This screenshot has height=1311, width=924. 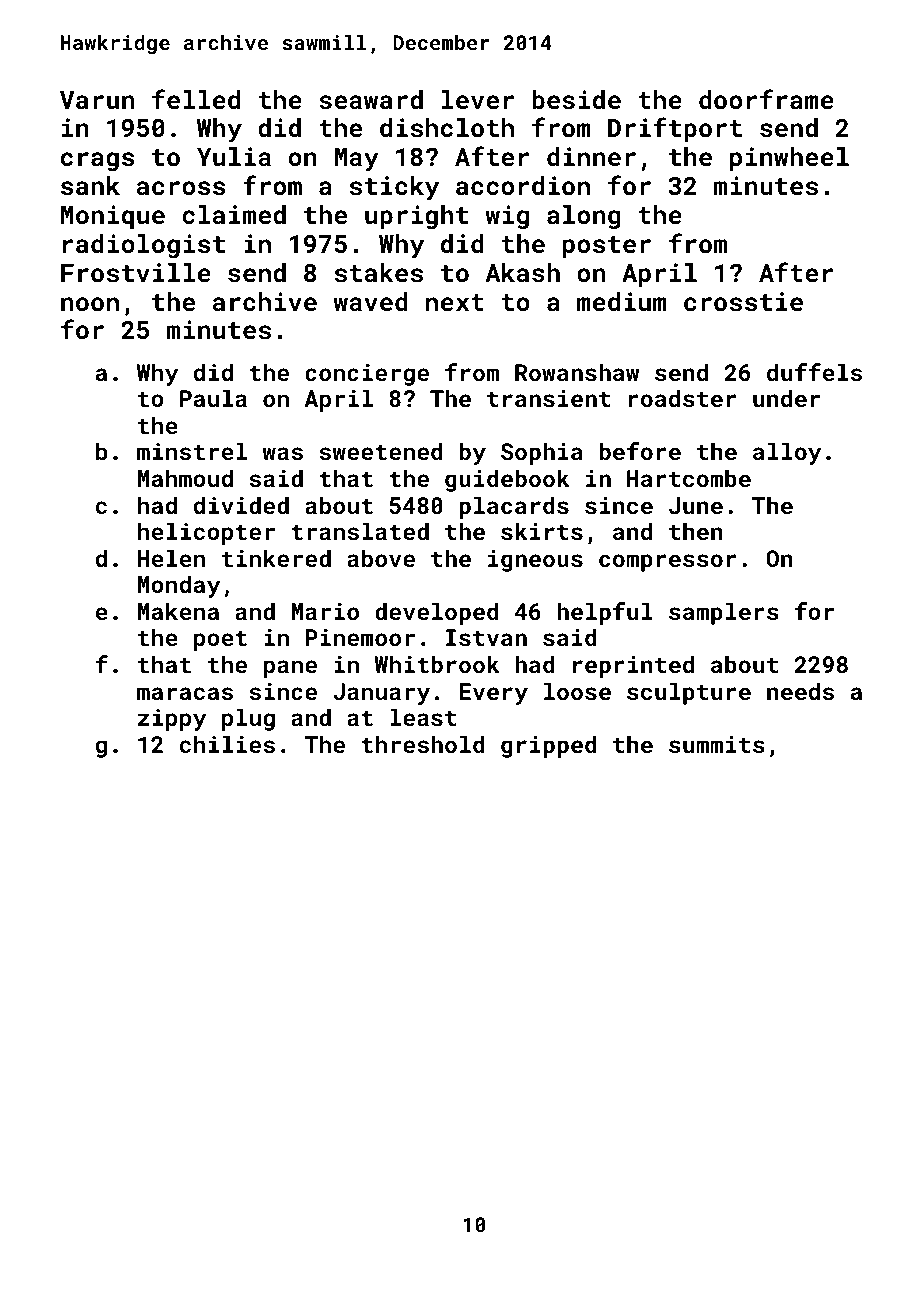 What do you see at coordinates (478, 99) in the screenshot?
I see `lever` at bounding box center [478, 99].
